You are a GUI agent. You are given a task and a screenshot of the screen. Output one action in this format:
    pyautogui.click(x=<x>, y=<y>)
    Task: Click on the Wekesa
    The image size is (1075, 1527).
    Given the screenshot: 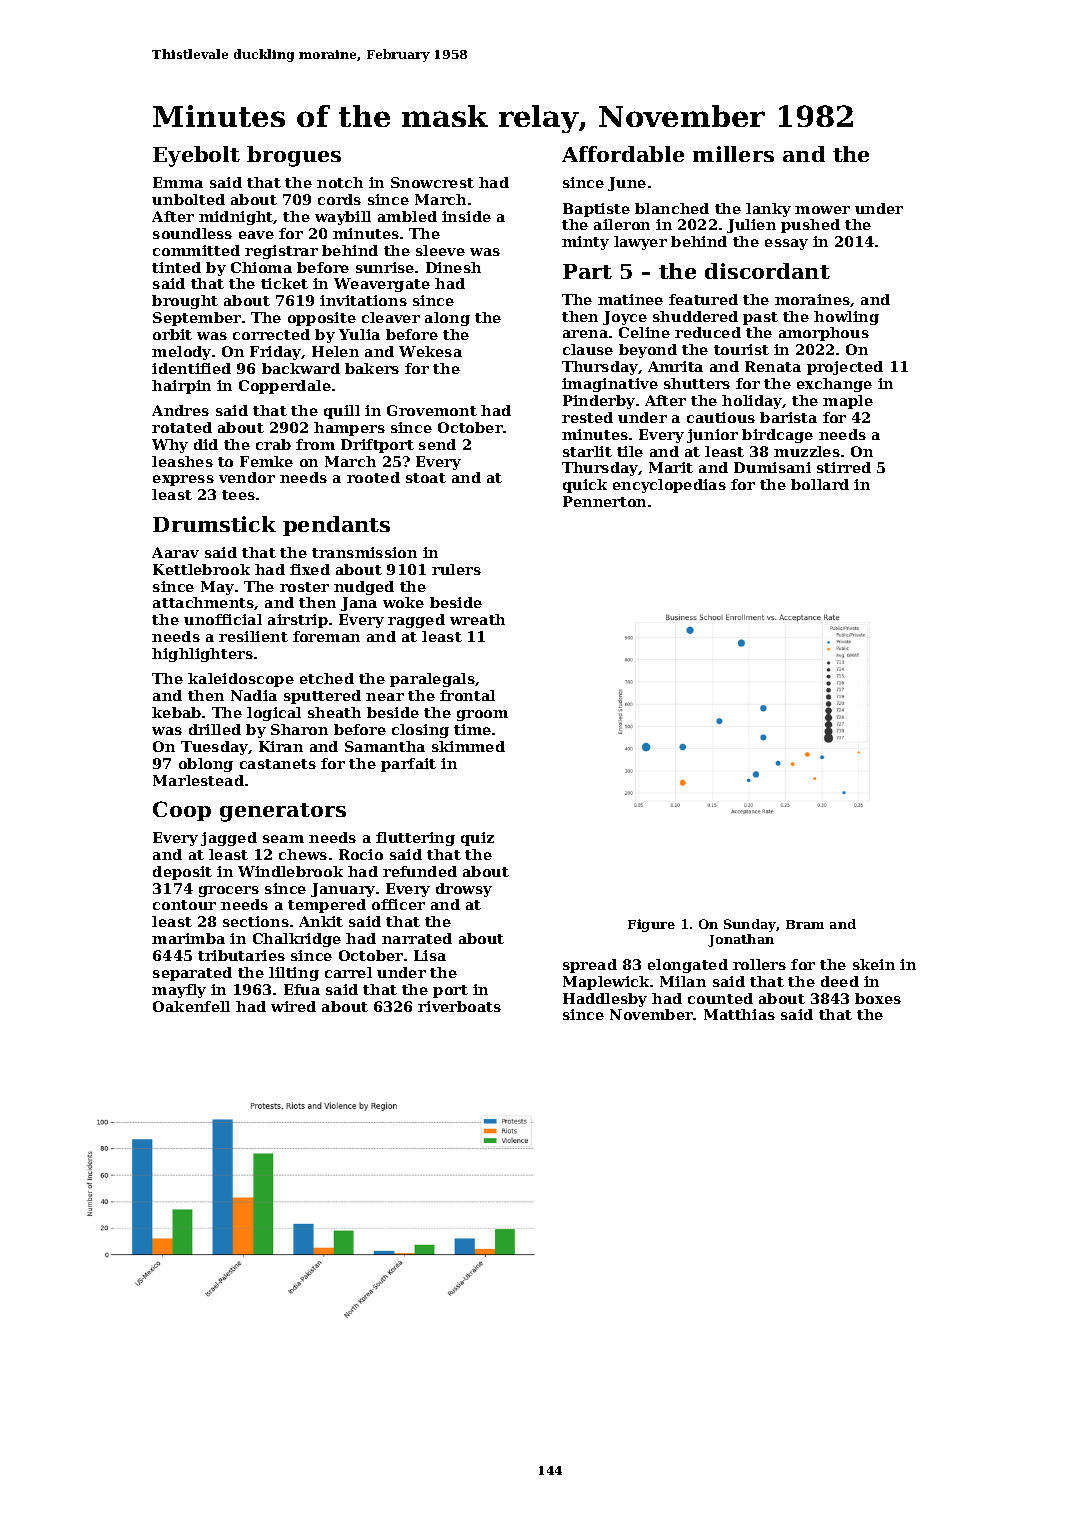 What is the action you would take?
    pyautogui.click(x=430, y=351)
